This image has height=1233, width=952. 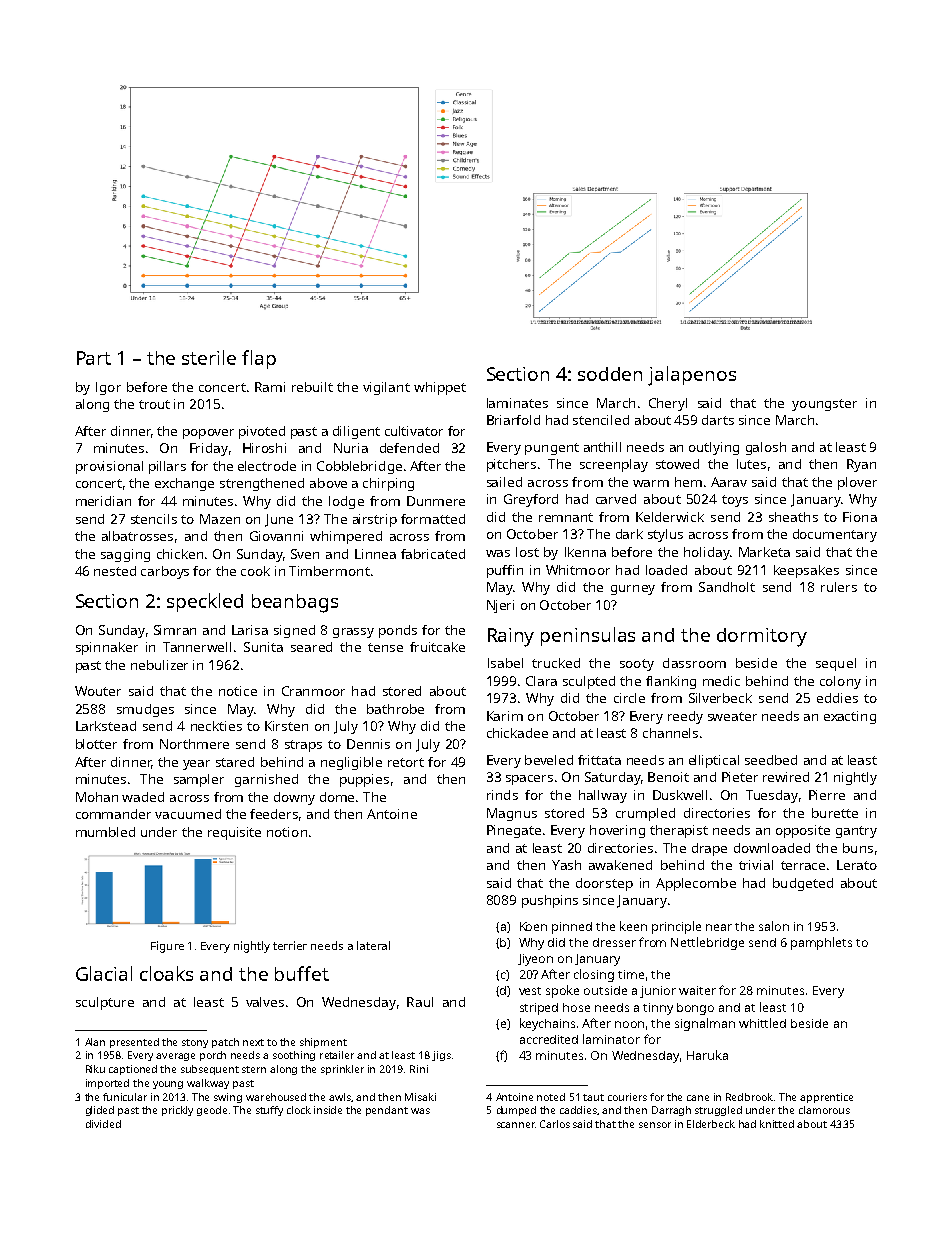 I want to click on galosh, so click(x=766, y=448).
